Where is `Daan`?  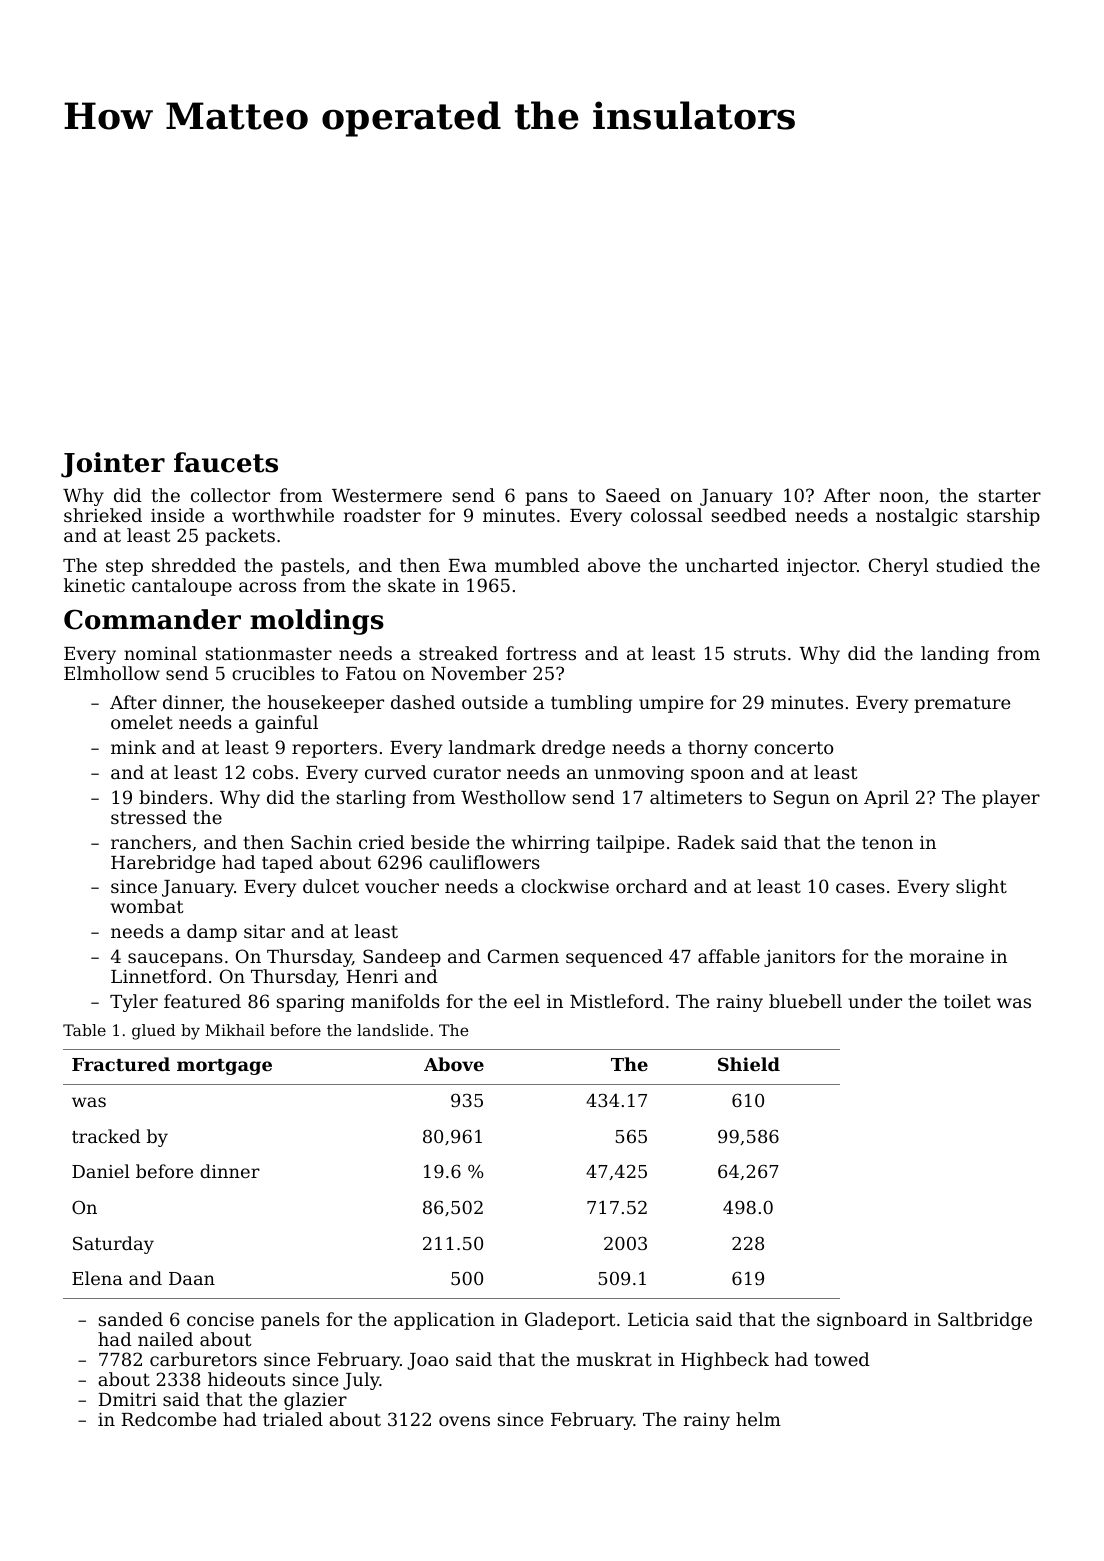
Daan is located at coordinates (192, 1278).
